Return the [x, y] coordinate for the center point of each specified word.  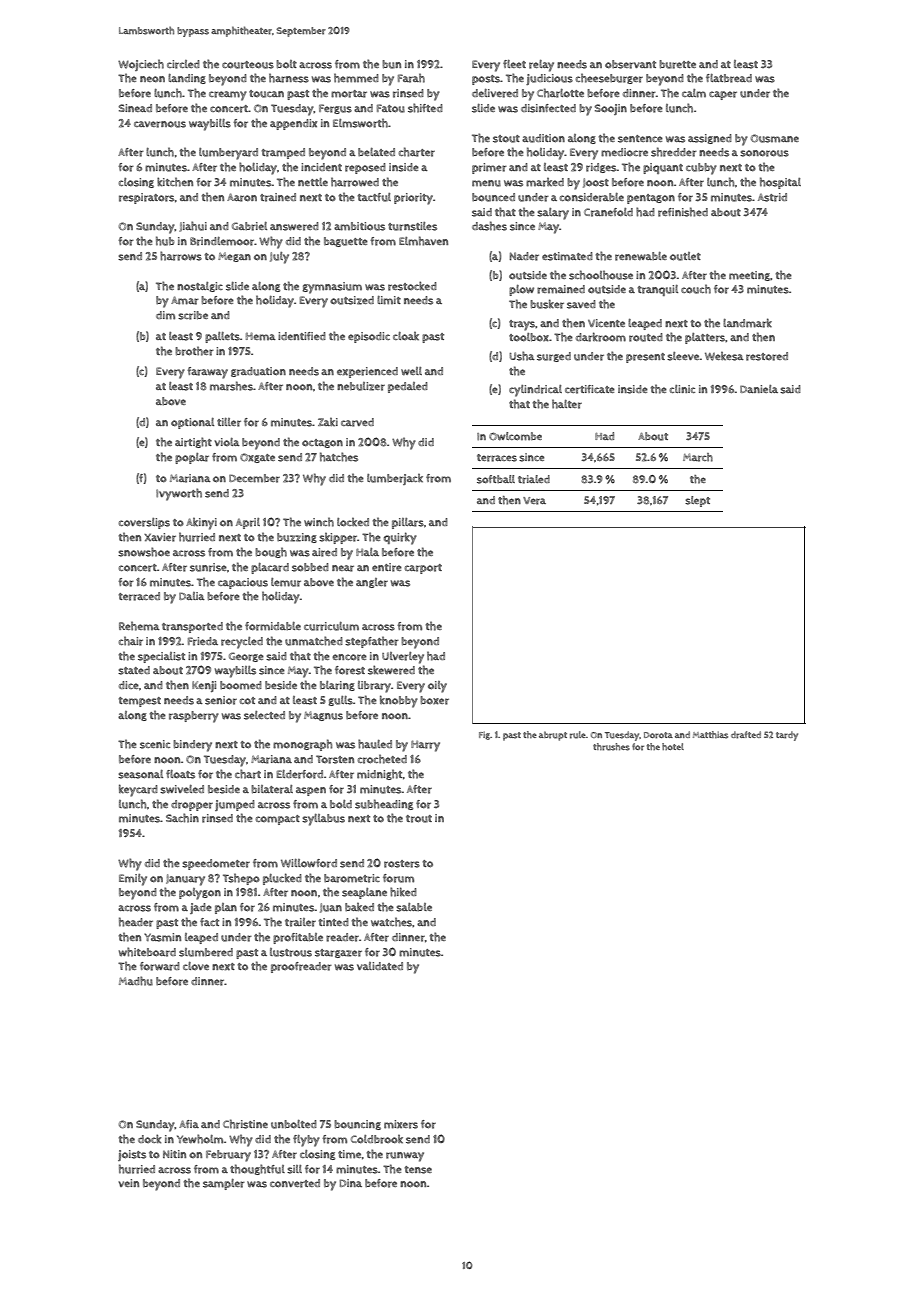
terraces [497, 458]
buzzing [297, 538]
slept [697, 501]
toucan [266, 94]
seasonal [140, 774]
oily [437, 687]
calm [694, 93]
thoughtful [257, 1169]
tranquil [658, 290]
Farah [411, 78]
